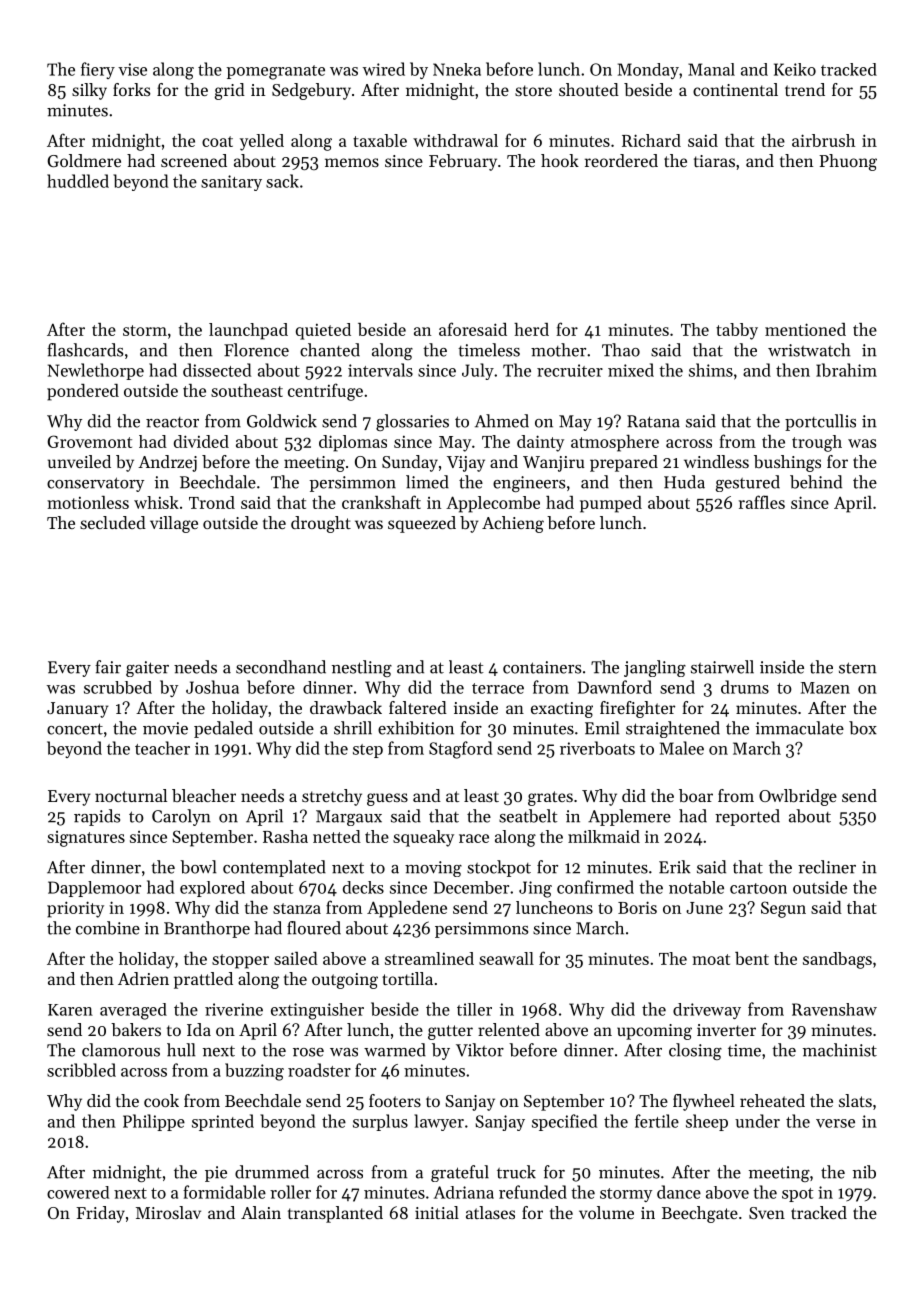  Describe the element at coordinates (653, 421) in the page. I see `Ratana` at that location.
